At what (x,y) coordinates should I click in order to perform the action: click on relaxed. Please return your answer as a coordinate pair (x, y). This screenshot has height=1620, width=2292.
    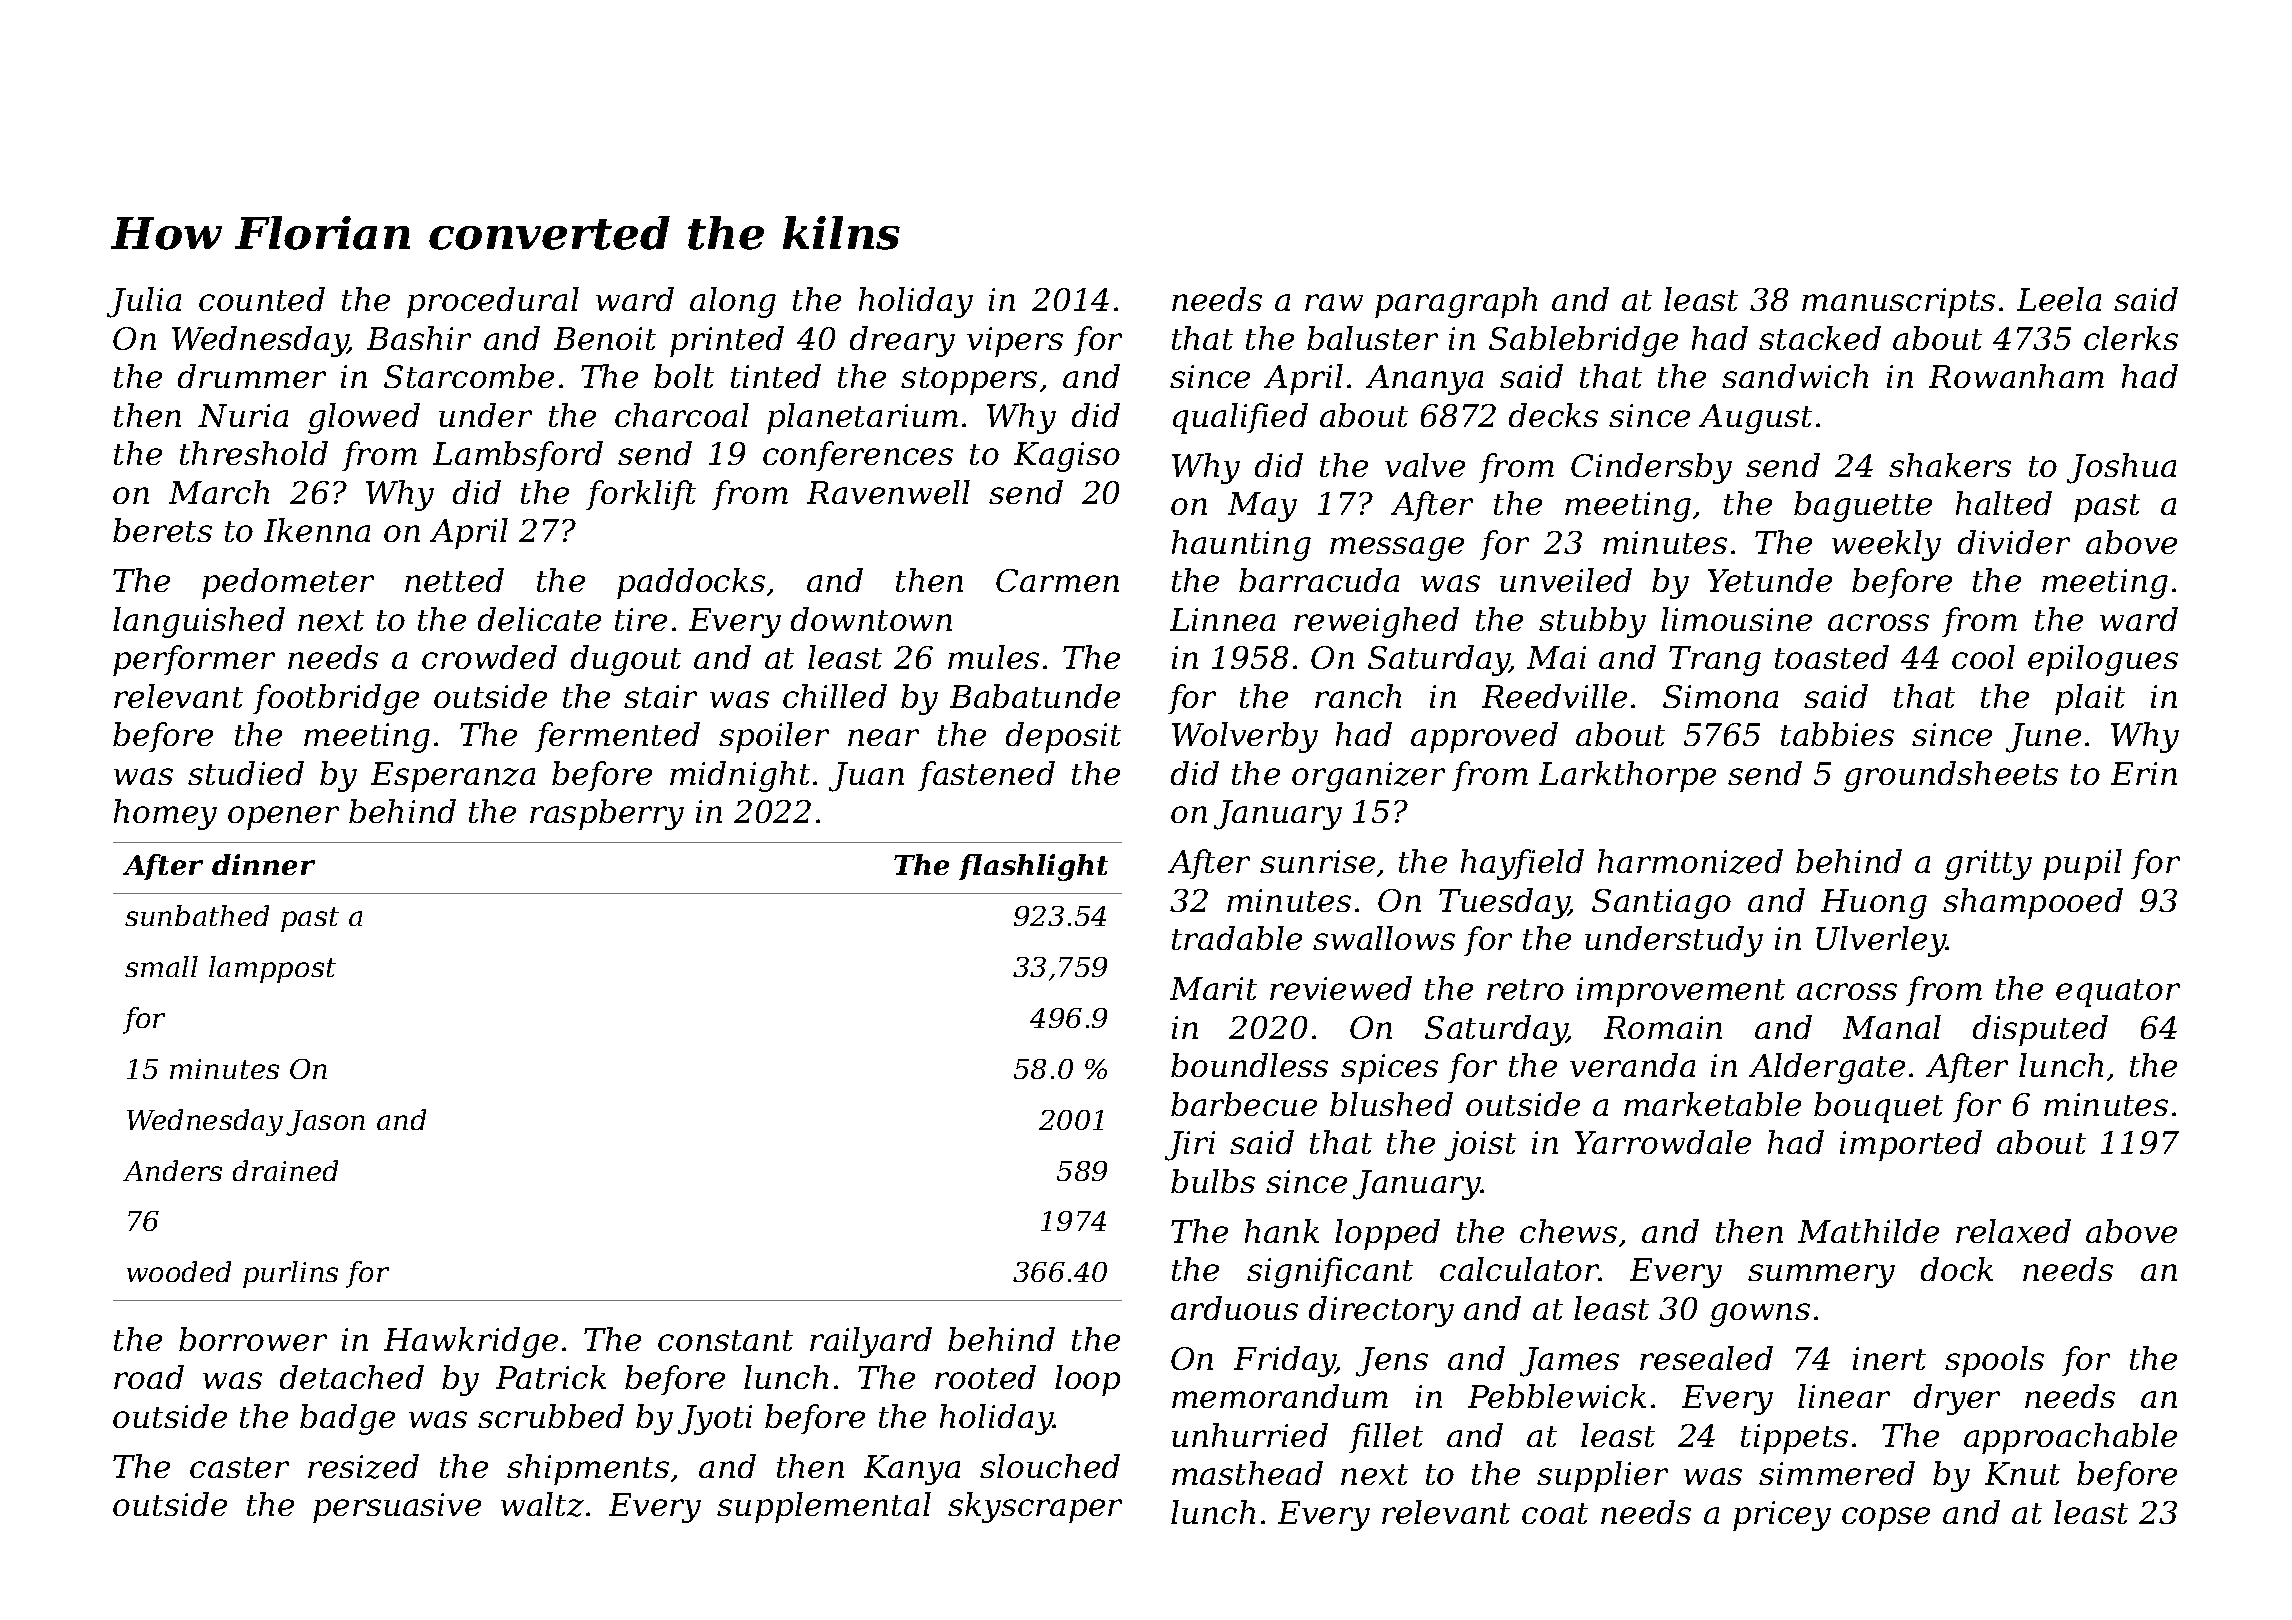
    Looking at the image, I should click on (2013, 1231).
